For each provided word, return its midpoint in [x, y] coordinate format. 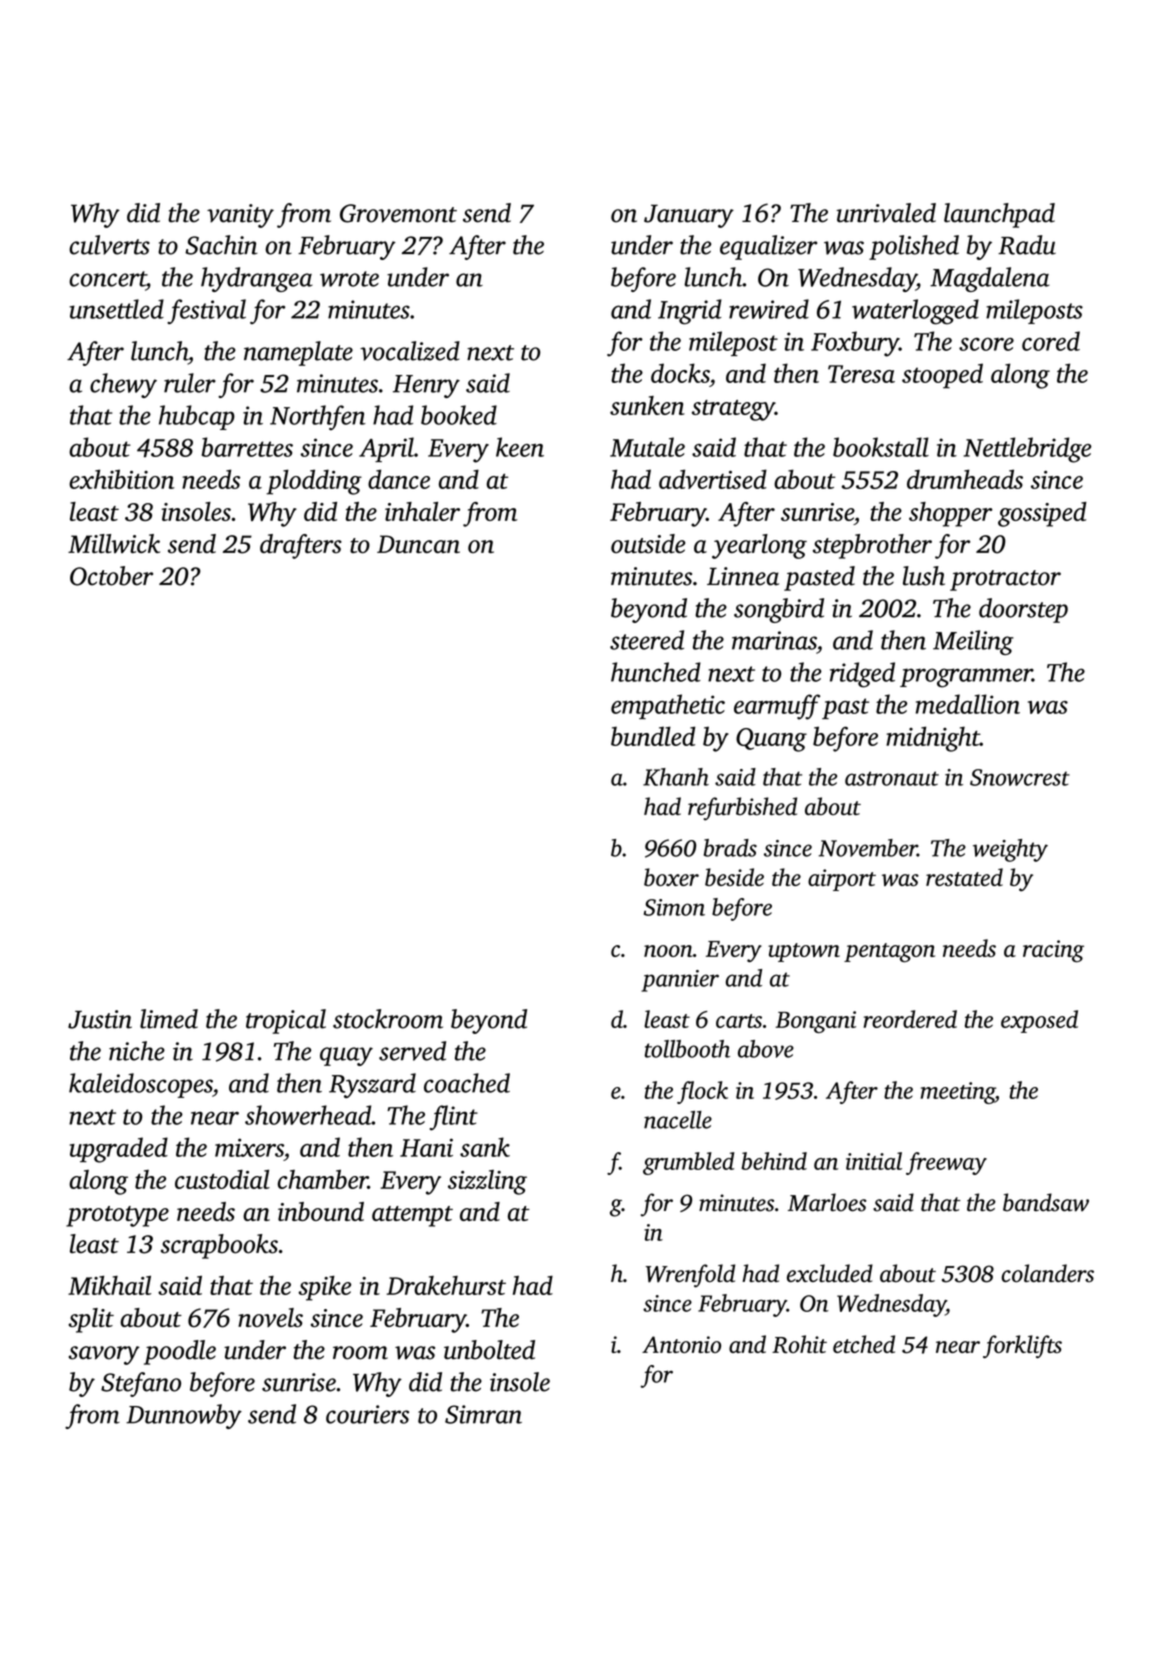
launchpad [999, 215]
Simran [483, 1414]
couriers [367, 1414]
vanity [240, 216]
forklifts [1022, 1347]
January [689, 216]
